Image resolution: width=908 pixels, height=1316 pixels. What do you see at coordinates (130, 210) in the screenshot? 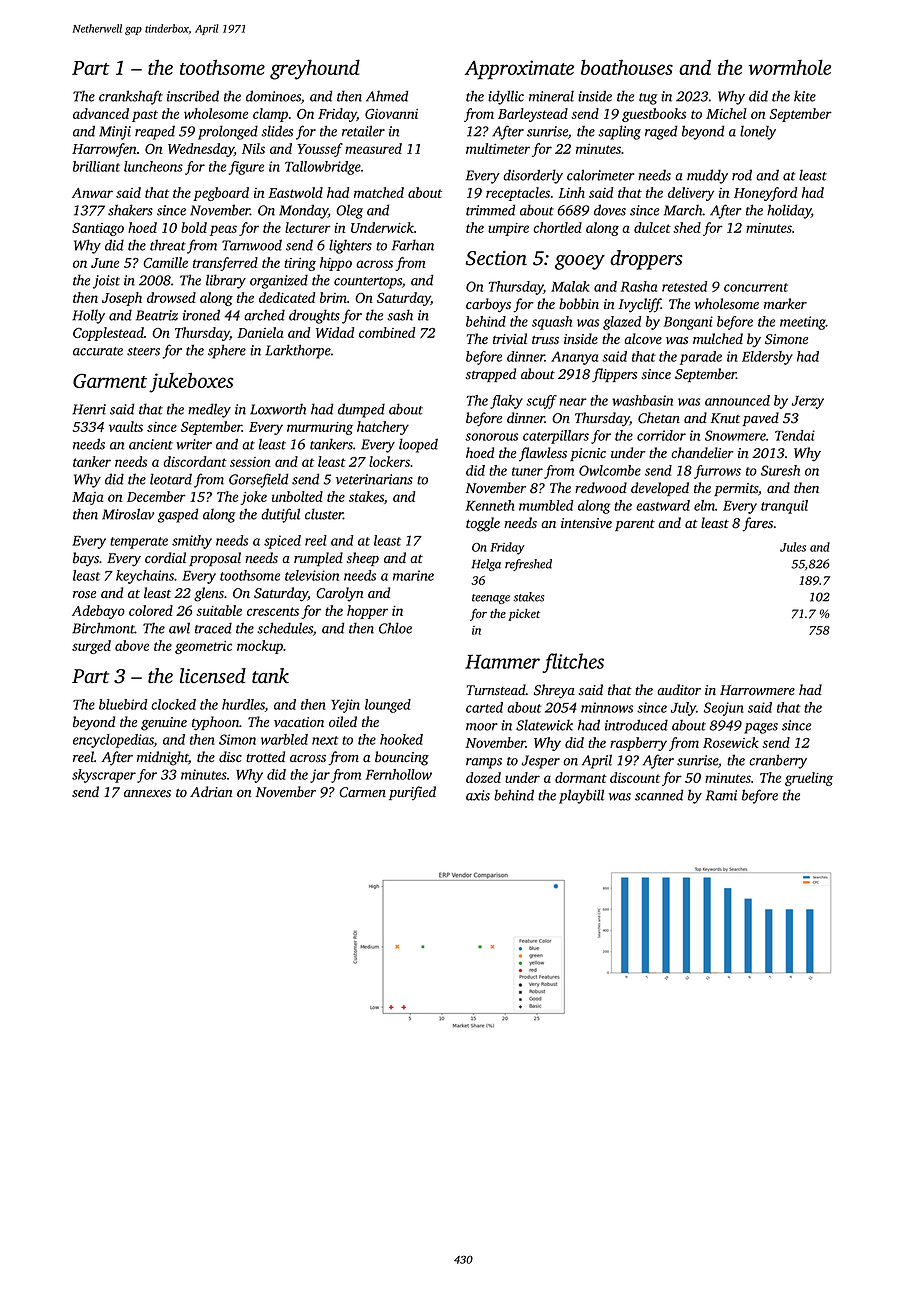
I see `shakers` at bounding box center [130, 210].
